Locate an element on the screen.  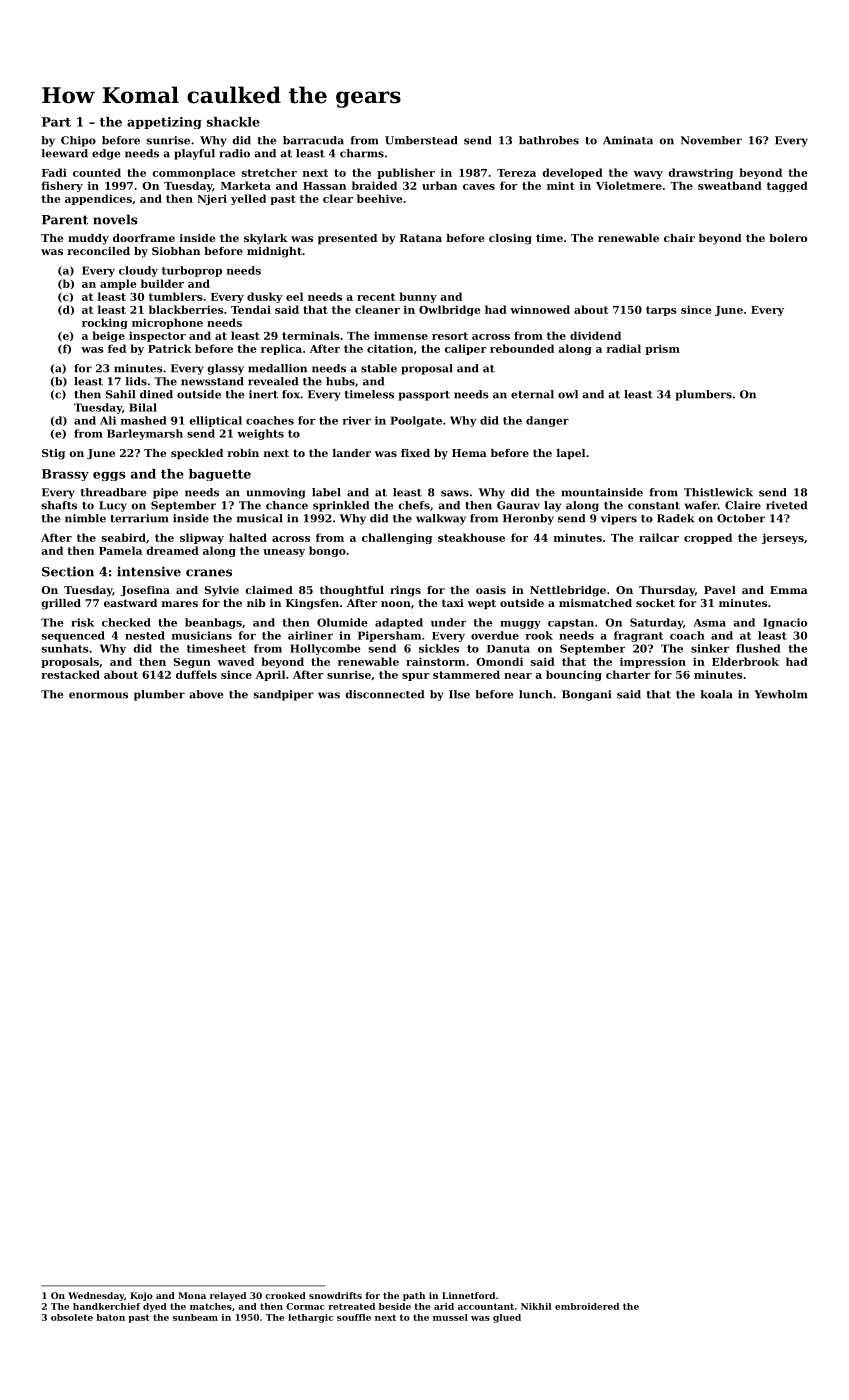
restacked is located at coordinates (70, 674).
